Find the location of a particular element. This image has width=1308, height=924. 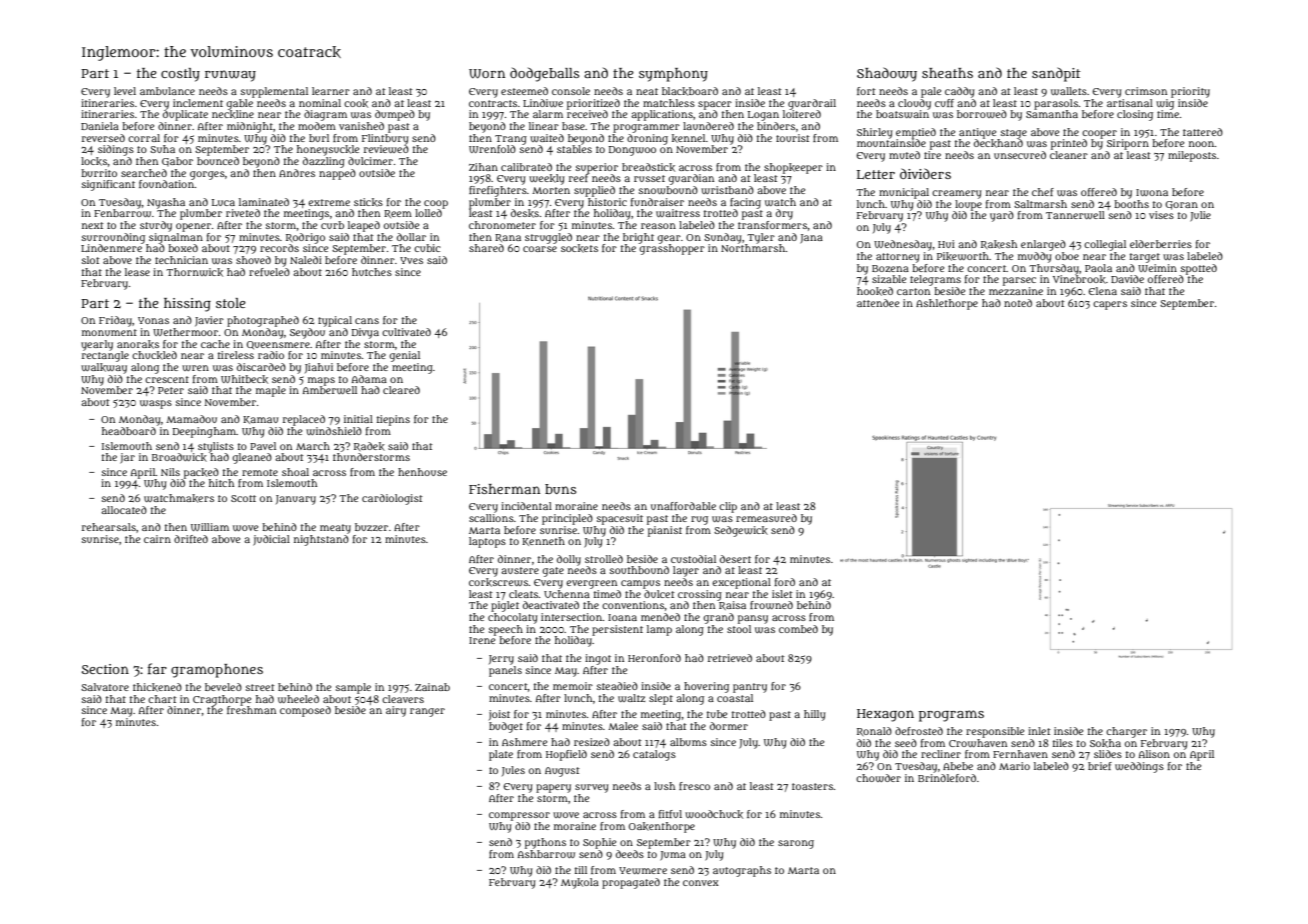

remeasured is located at coordinates (766, 518).
